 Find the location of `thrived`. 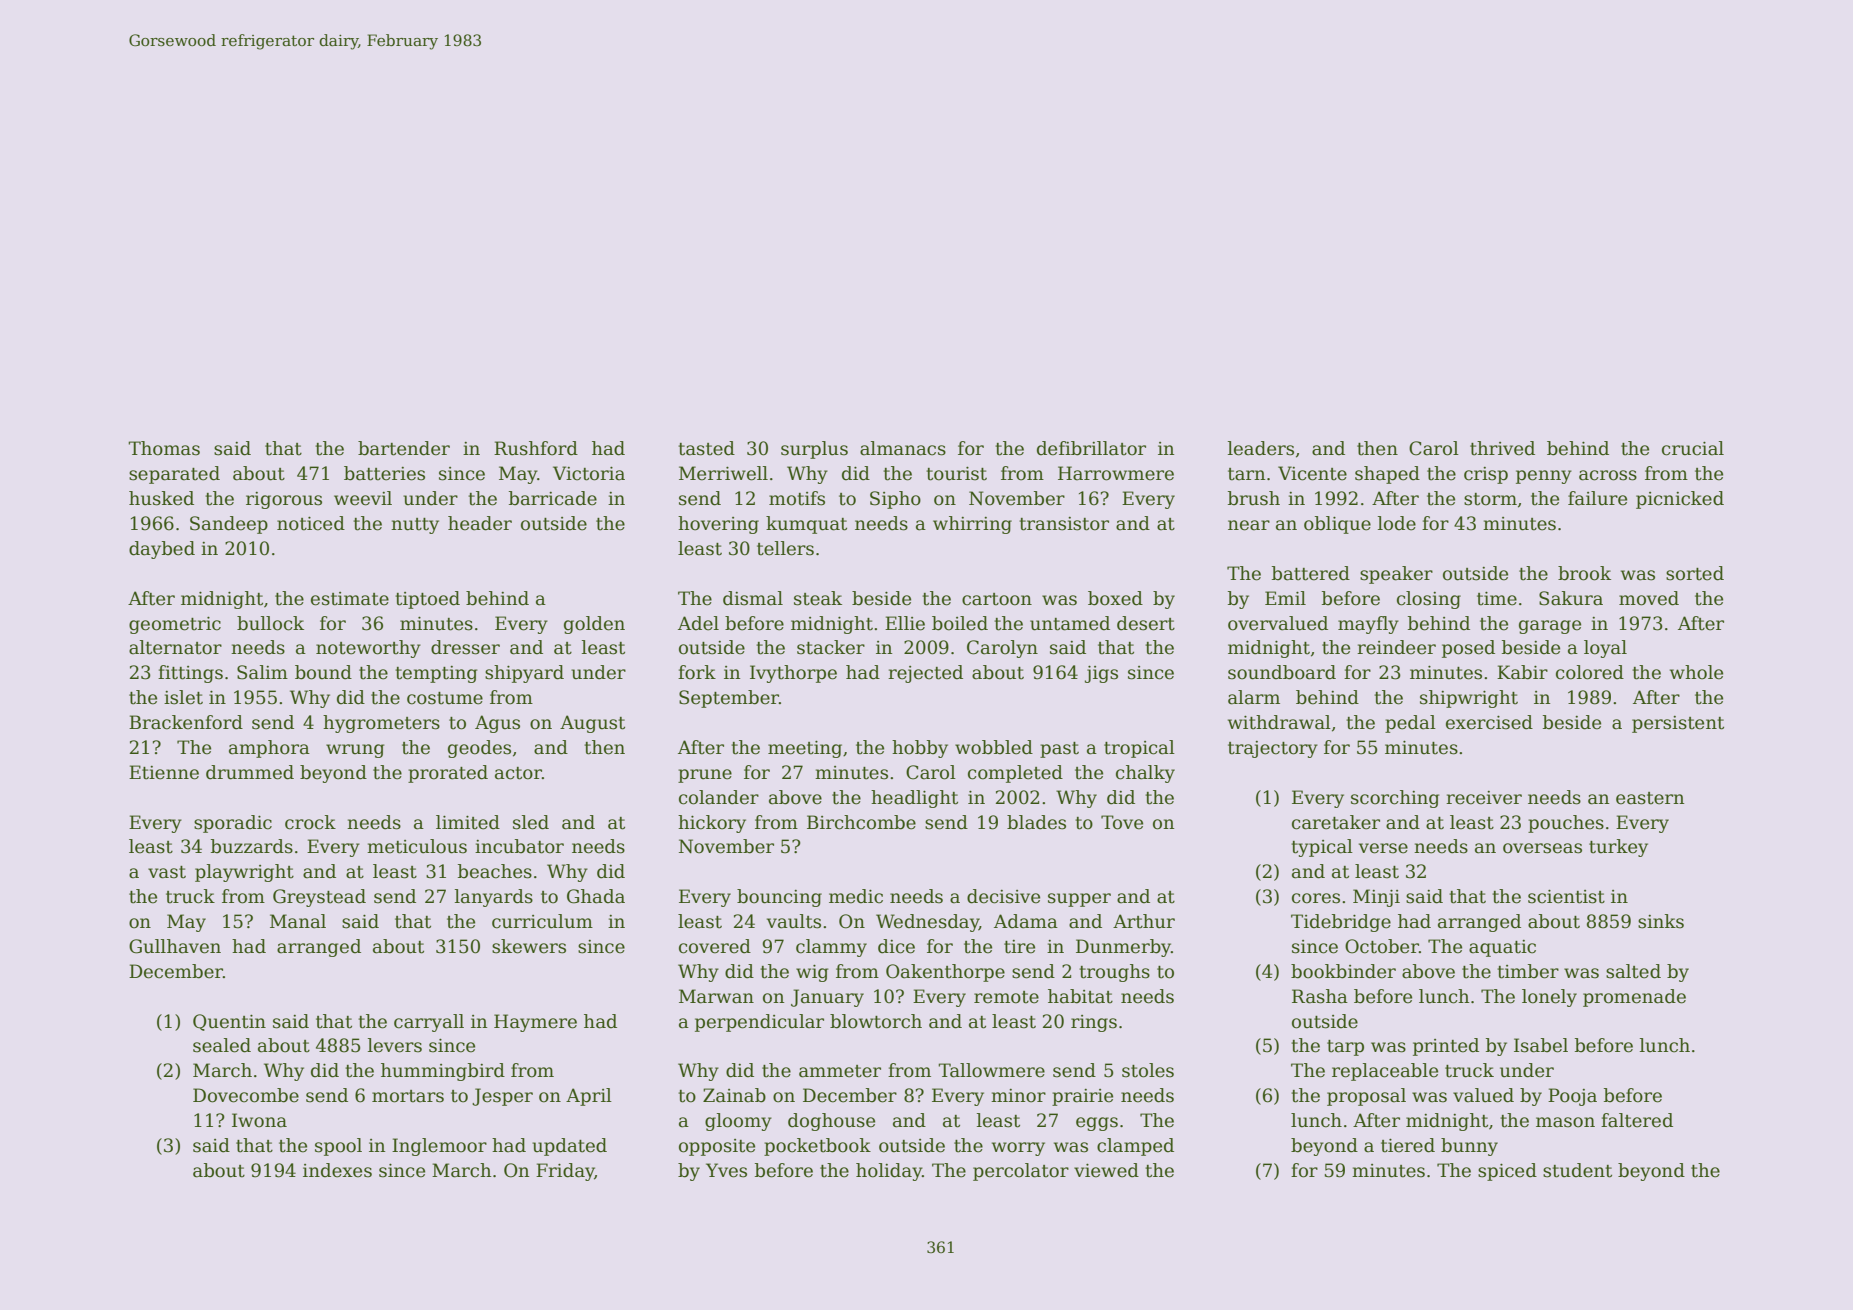

thrived is located at coordinates (1502, 448).
